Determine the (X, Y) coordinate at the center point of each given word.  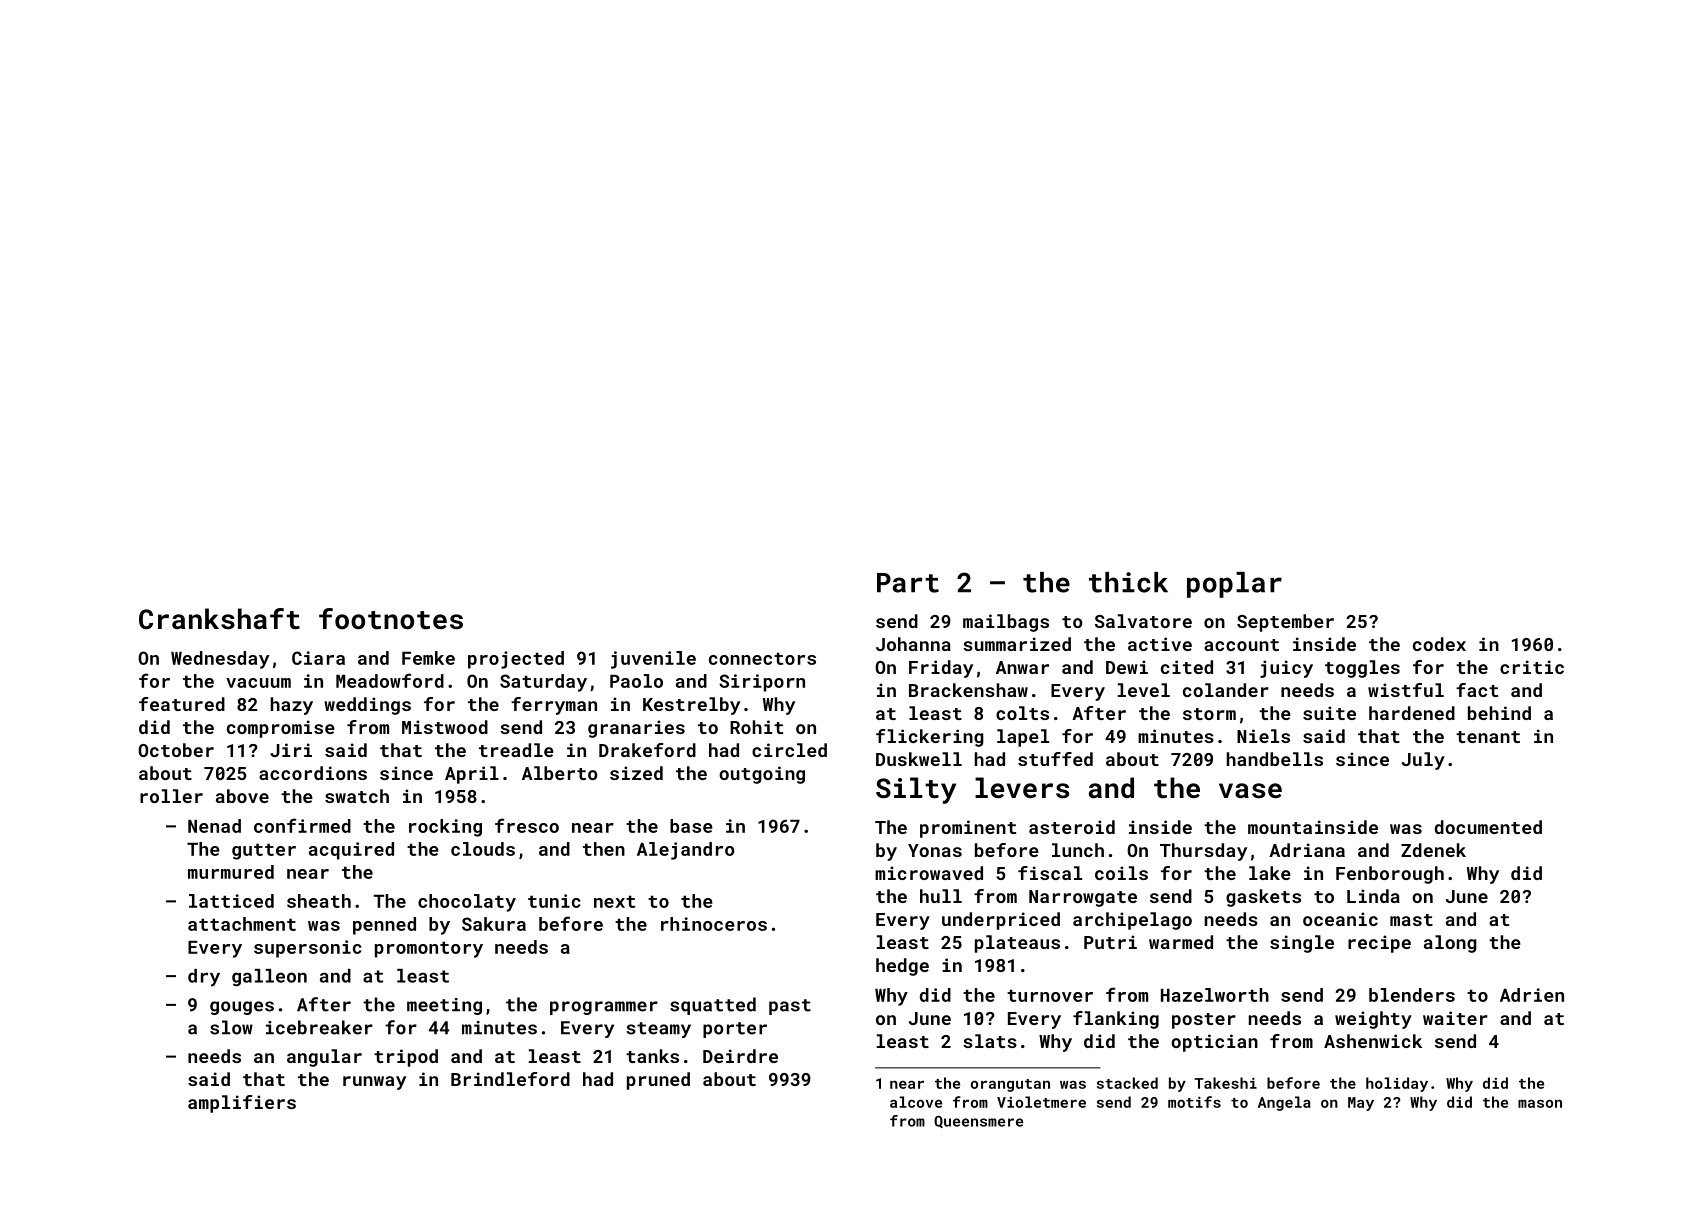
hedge (902, 967)
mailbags (1006, 623)
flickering (930, 738)
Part (908, 583)
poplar (1234, 585)
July (1423, 761)
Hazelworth (1215, 995)
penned (384, 926)
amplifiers (242, 1104)
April (472, 775)
